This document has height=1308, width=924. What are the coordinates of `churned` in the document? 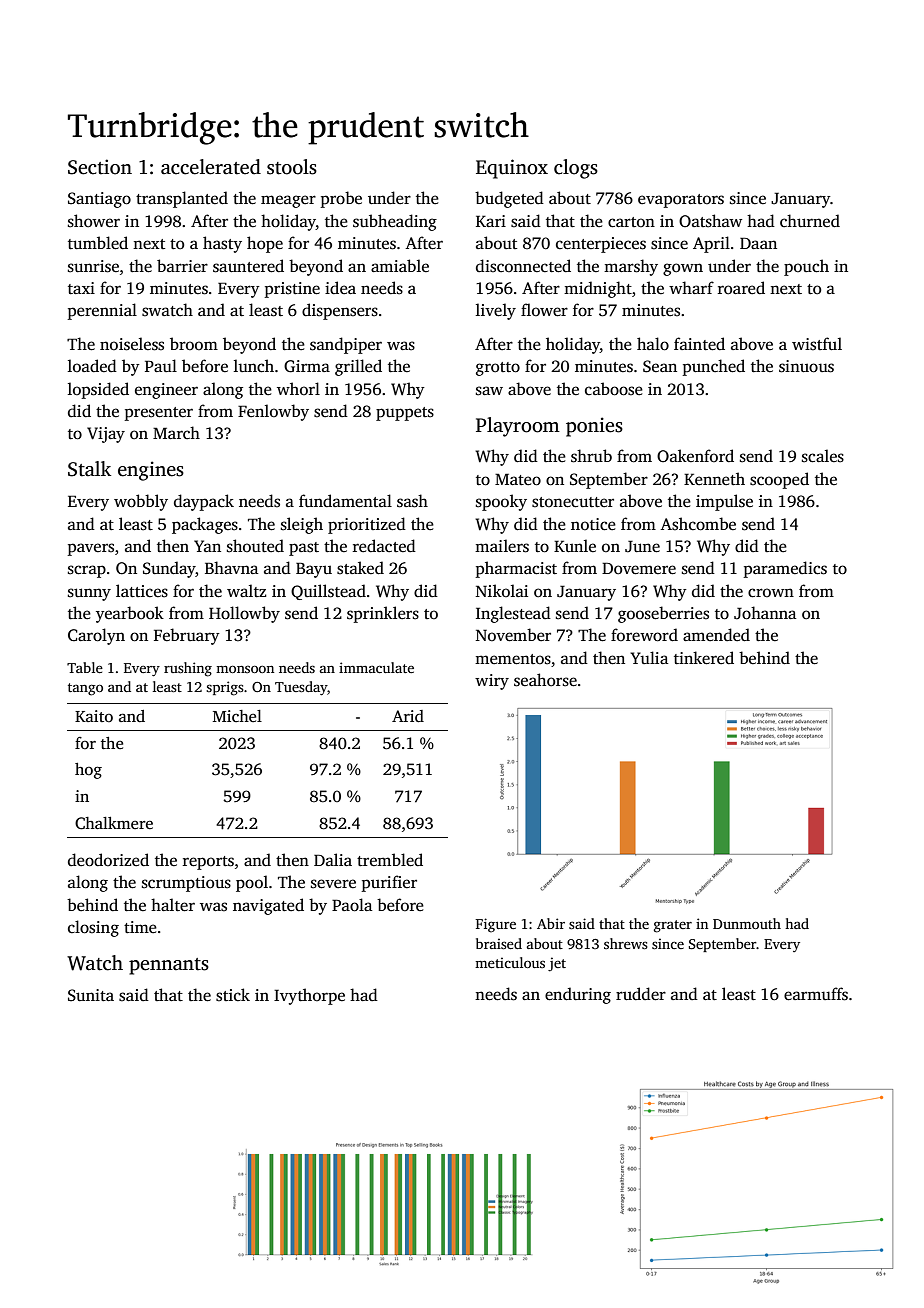 It's located at (810, 221).
